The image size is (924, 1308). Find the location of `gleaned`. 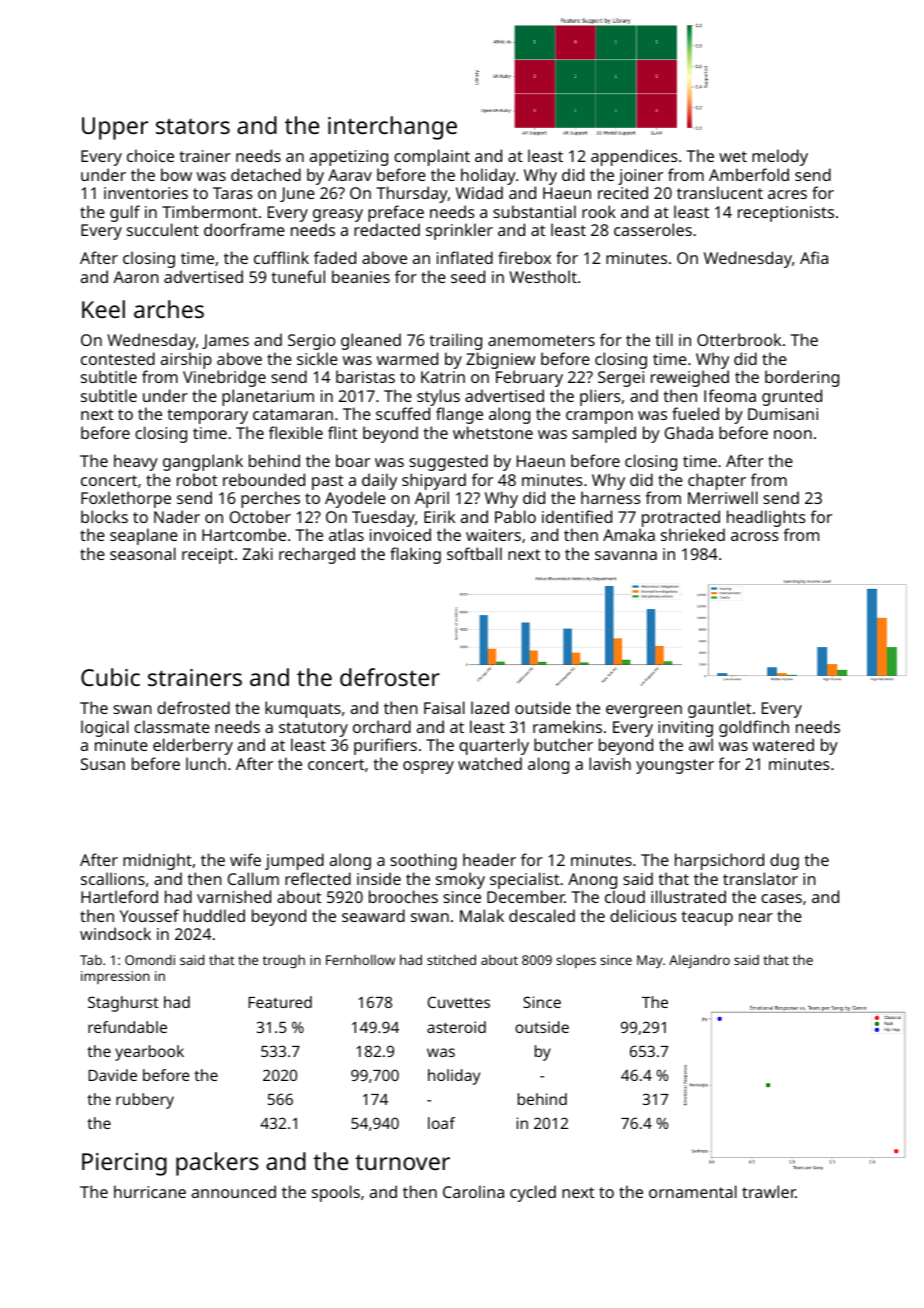

gleaned is located at coordinates (371, 341).
